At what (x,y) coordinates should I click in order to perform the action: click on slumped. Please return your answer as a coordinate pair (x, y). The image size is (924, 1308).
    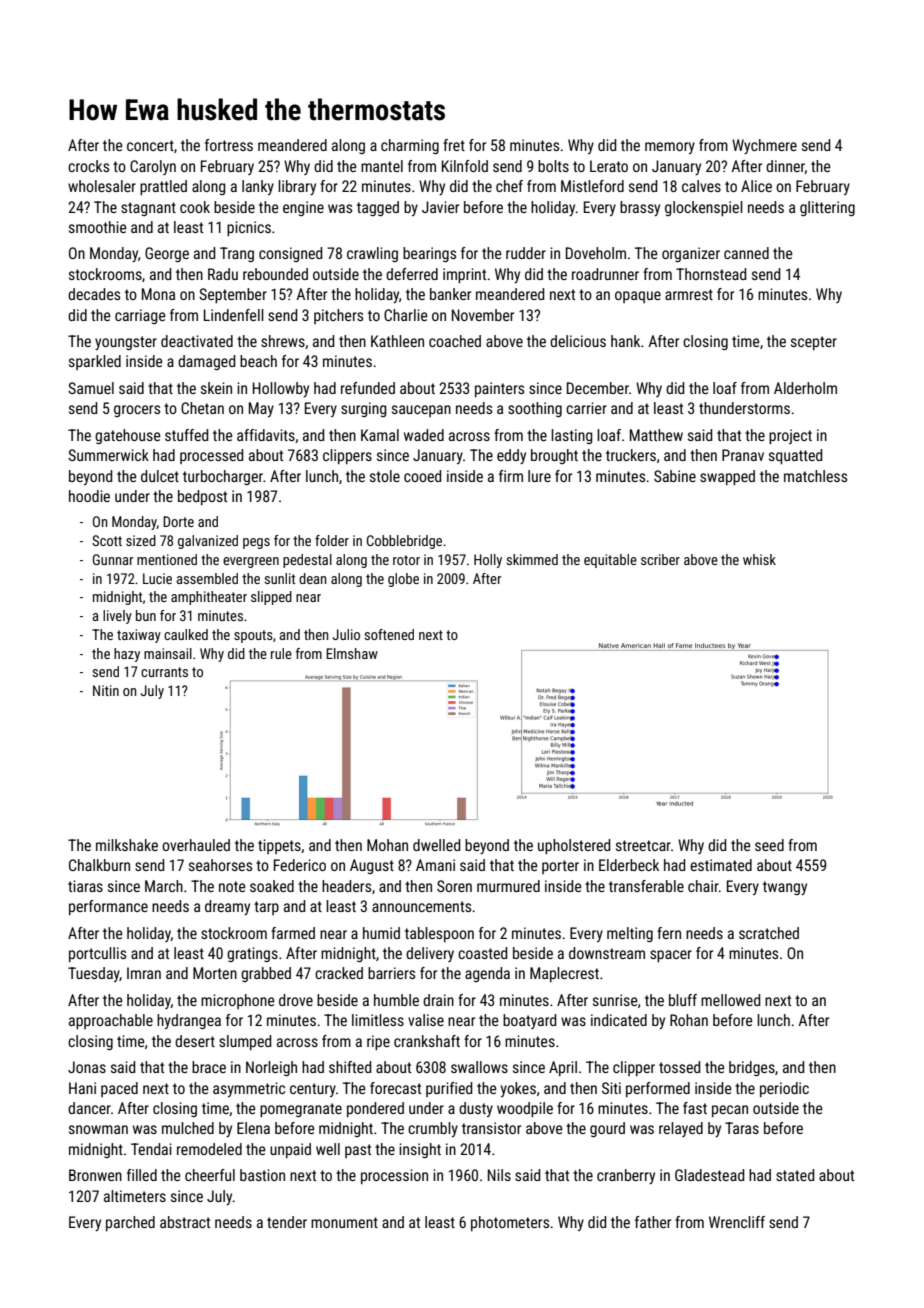
    Looking at the image, I should click on (245, 1042).
